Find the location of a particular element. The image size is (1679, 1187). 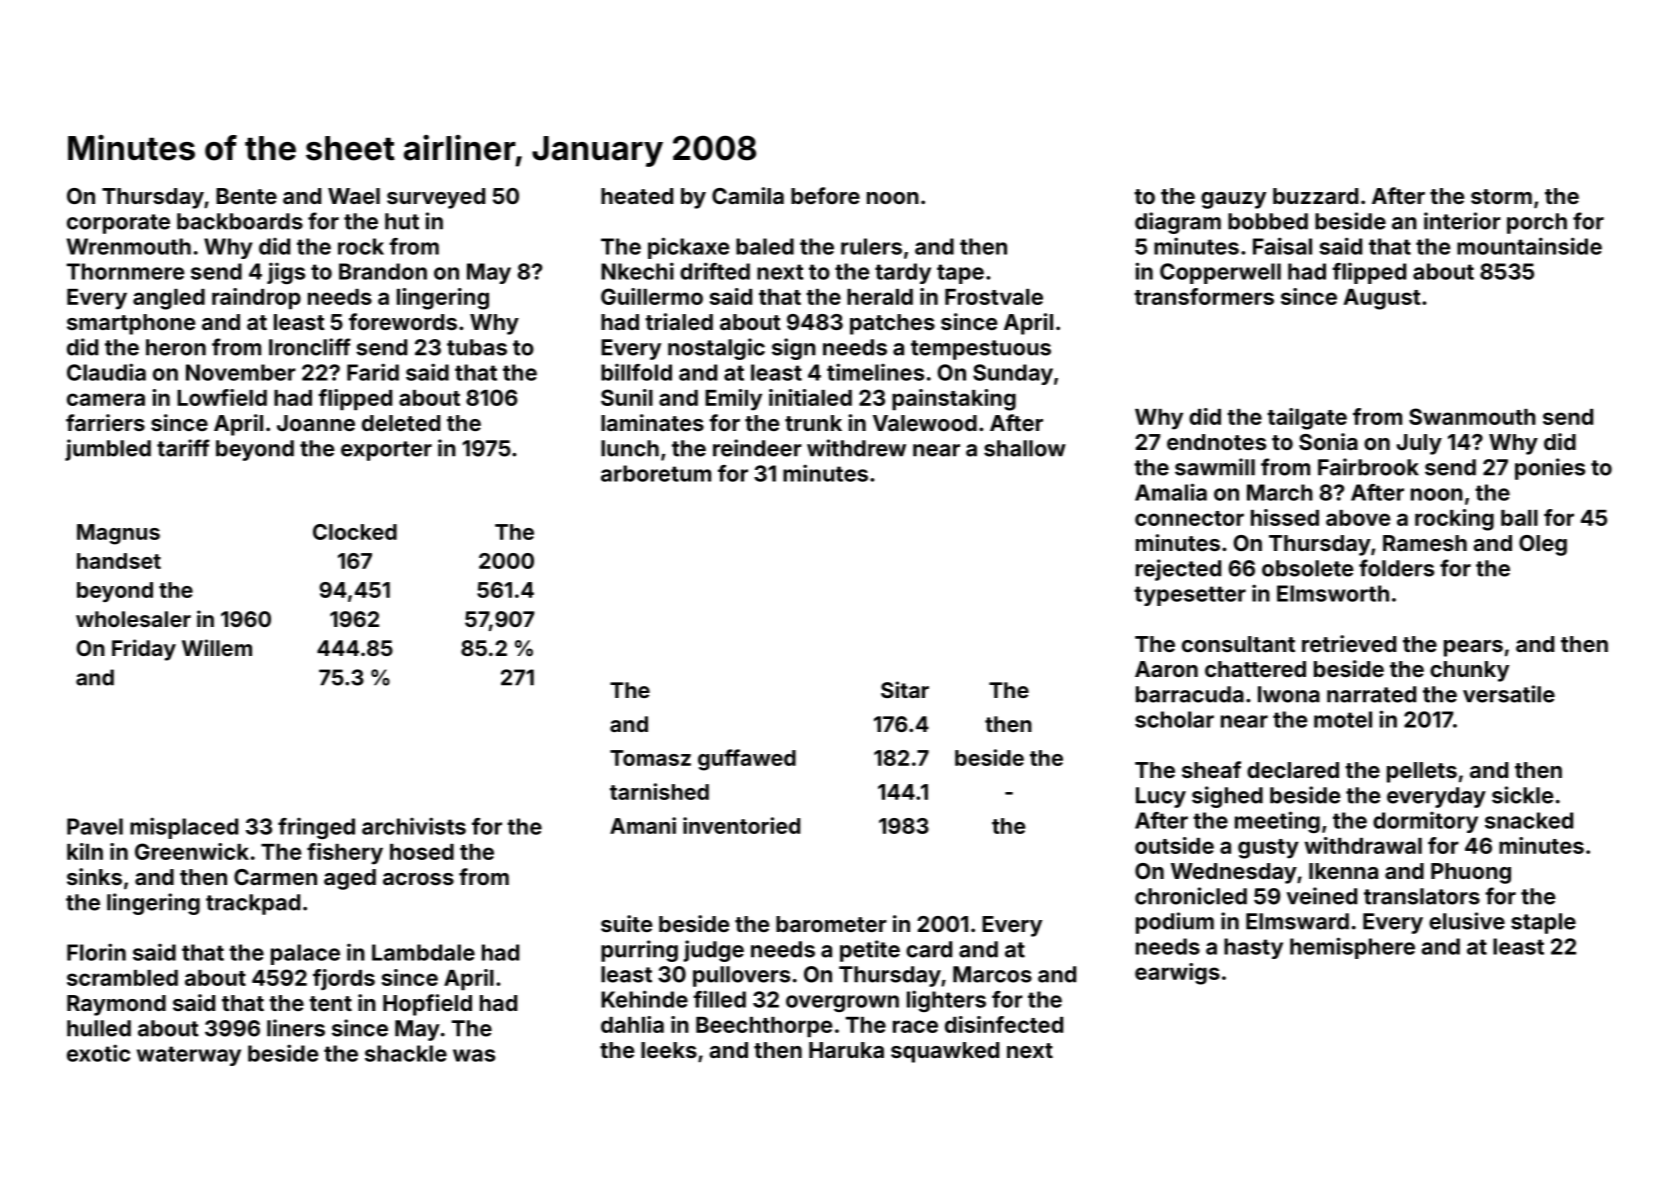

withdrew is located at coordinates (856, 448).
